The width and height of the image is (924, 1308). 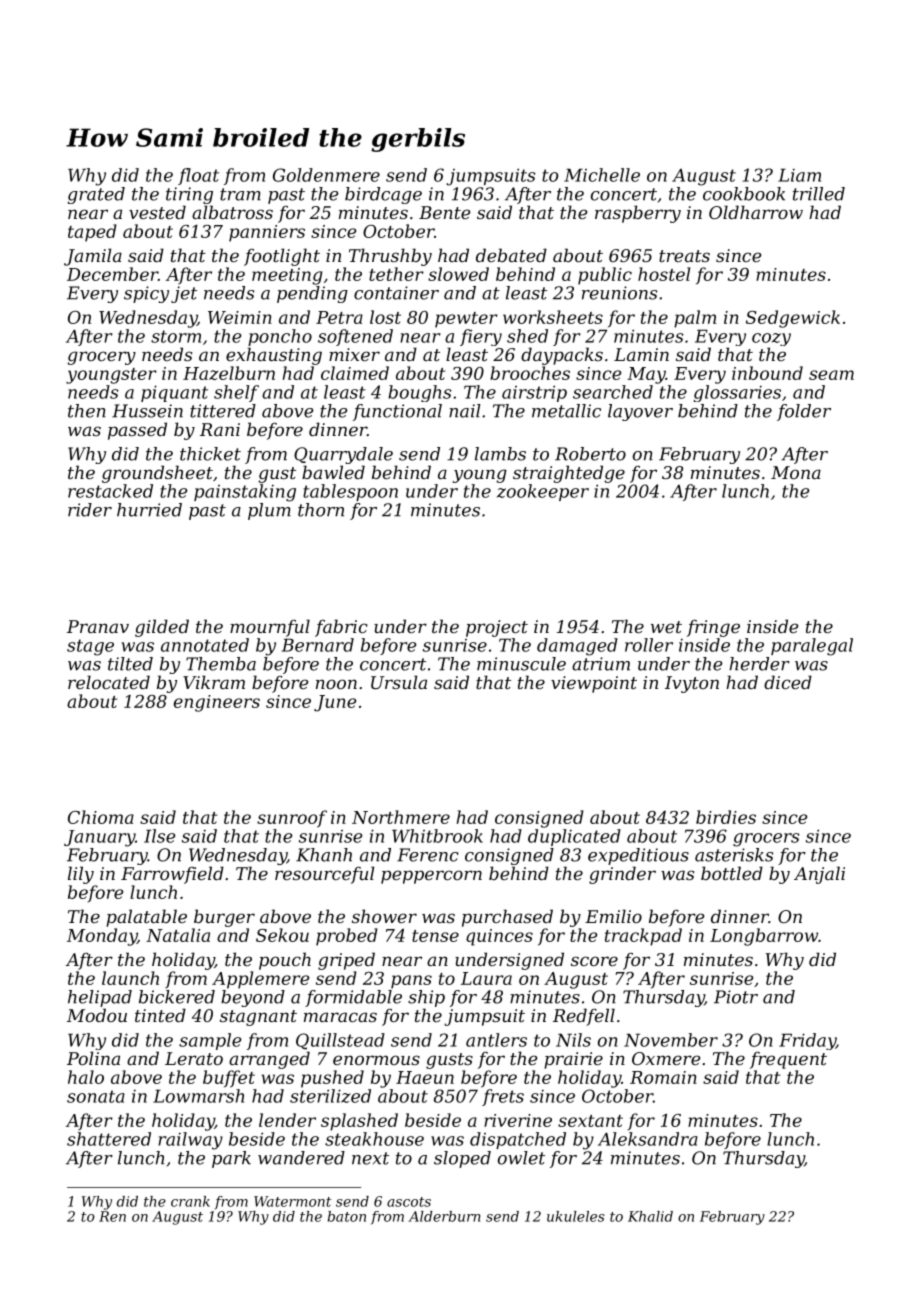 What do you see at coordinates (796, 472) in the image?
I see `Mona` at bounding box center [796, 472].
